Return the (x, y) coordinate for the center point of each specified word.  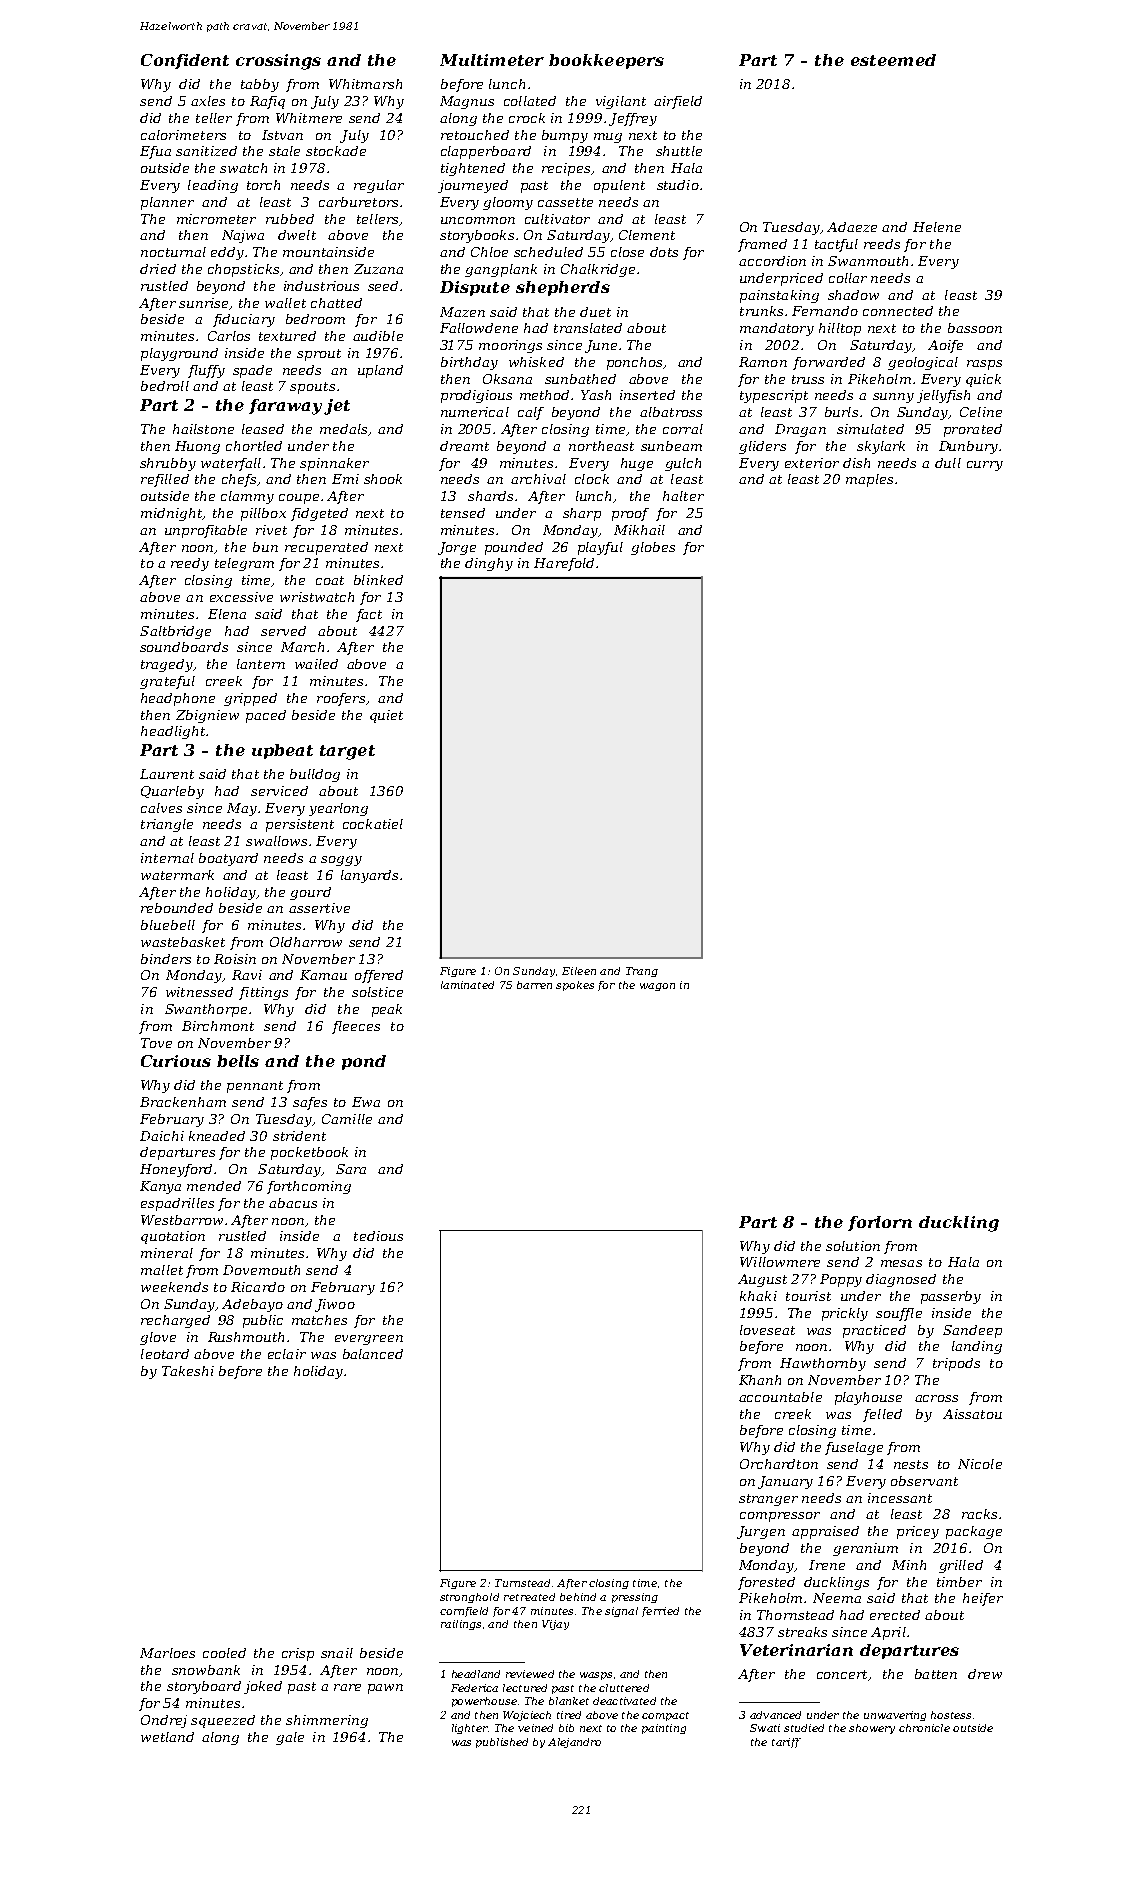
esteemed (893, 60)
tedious (378, 1236)
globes (653, 548)
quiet (386, 716)
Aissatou (972, 1414)
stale (284, 151)
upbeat (282, 751)
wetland (167, 1737)
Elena (227, 614)
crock (527, 118)
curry (985, 466)
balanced (373, 1354)
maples (869, 480)
